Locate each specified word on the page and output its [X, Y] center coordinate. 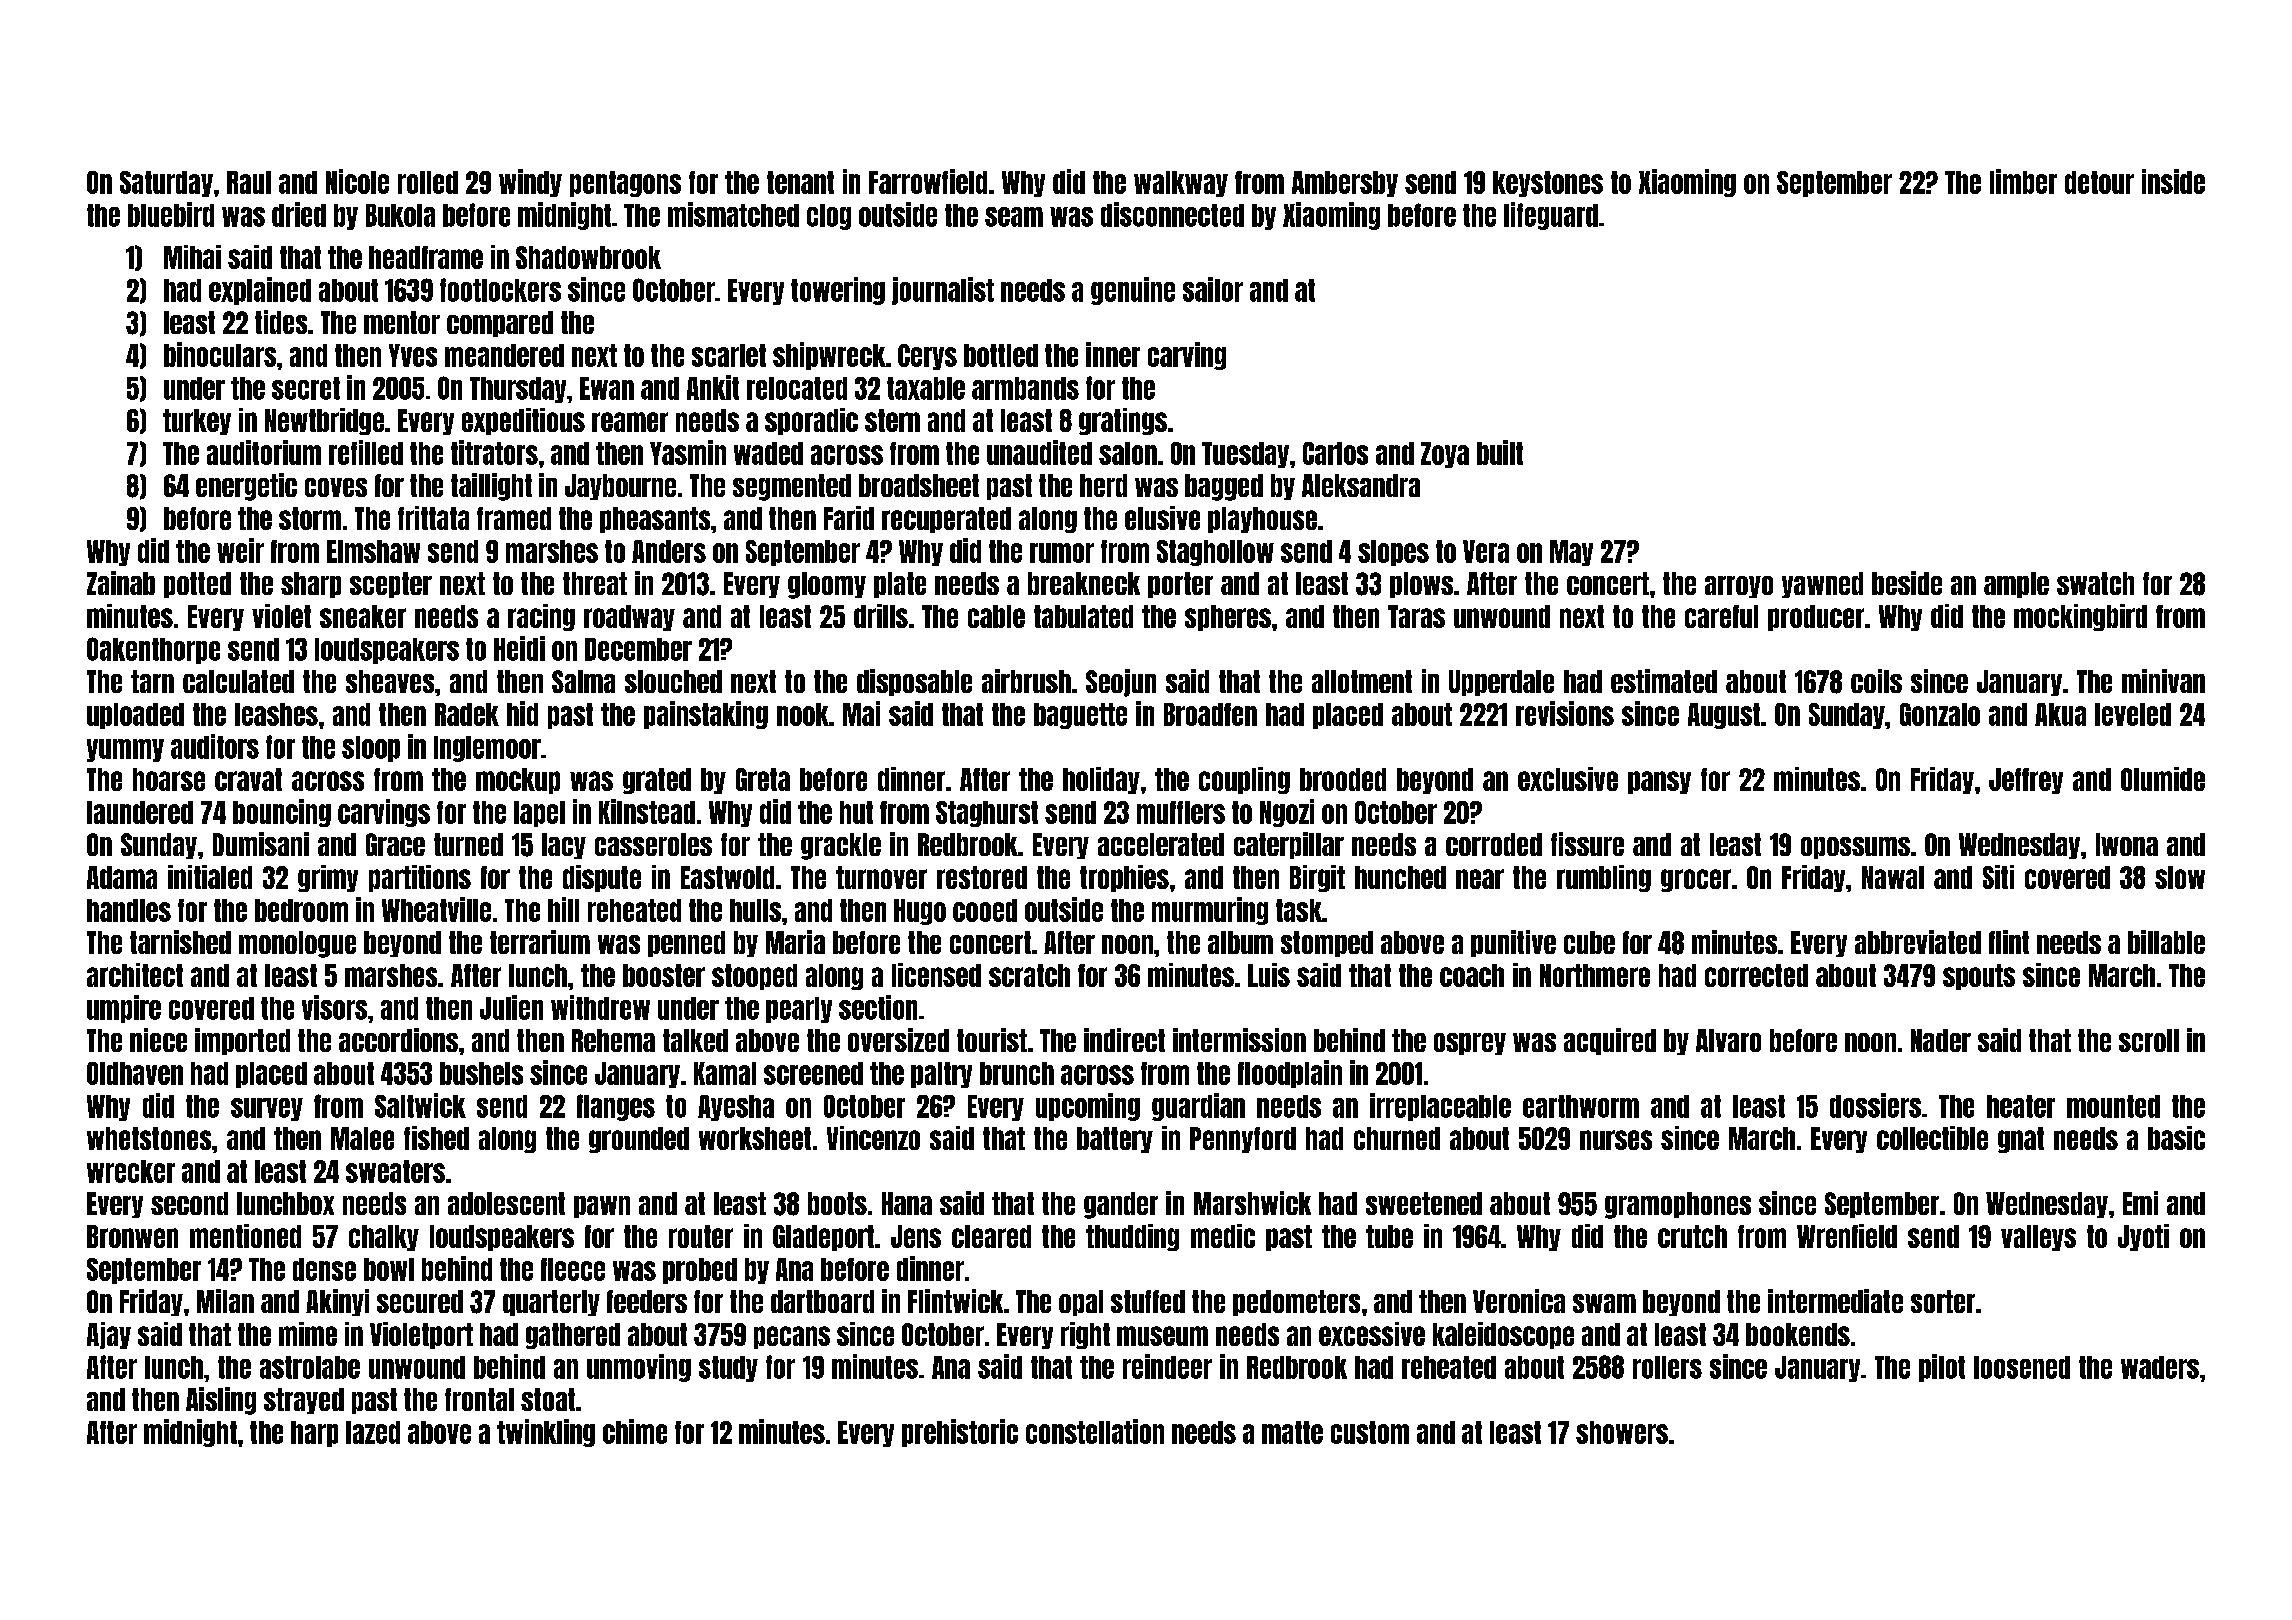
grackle [841, 846]
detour [2099, 182]
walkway [1181, 184]
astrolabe [310, 1367]
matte [1292, 1432]
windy [530, 183]
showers [1622, 1432]
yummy [125, 750]
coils [1876, 681]
